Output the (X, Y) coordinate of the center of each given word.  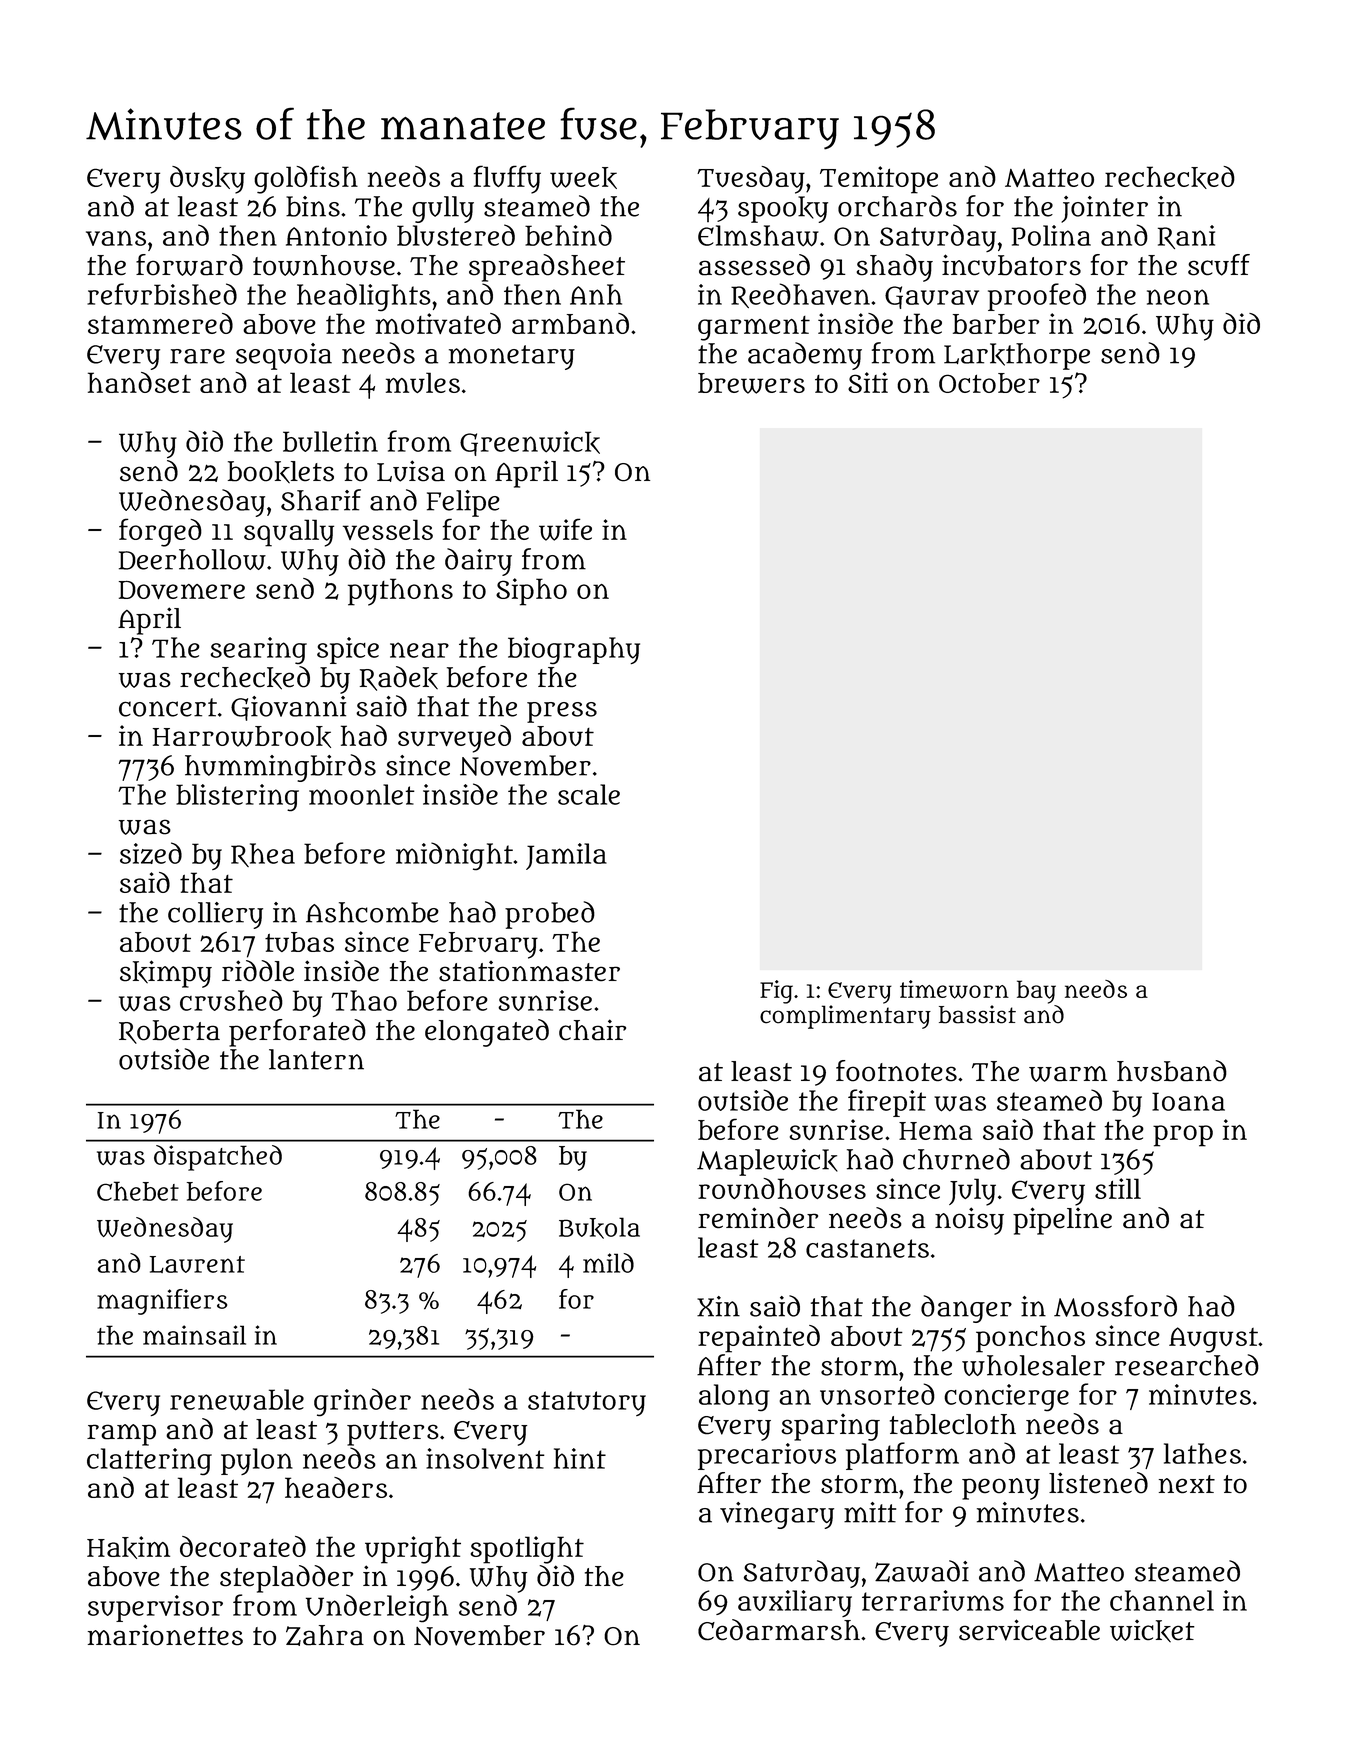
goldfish (306, 179)
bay (1036, 992)
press (562, 712)
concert (168, 707)
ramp (121, 1435)
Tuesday (751, 180)
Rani (1186, 237)
